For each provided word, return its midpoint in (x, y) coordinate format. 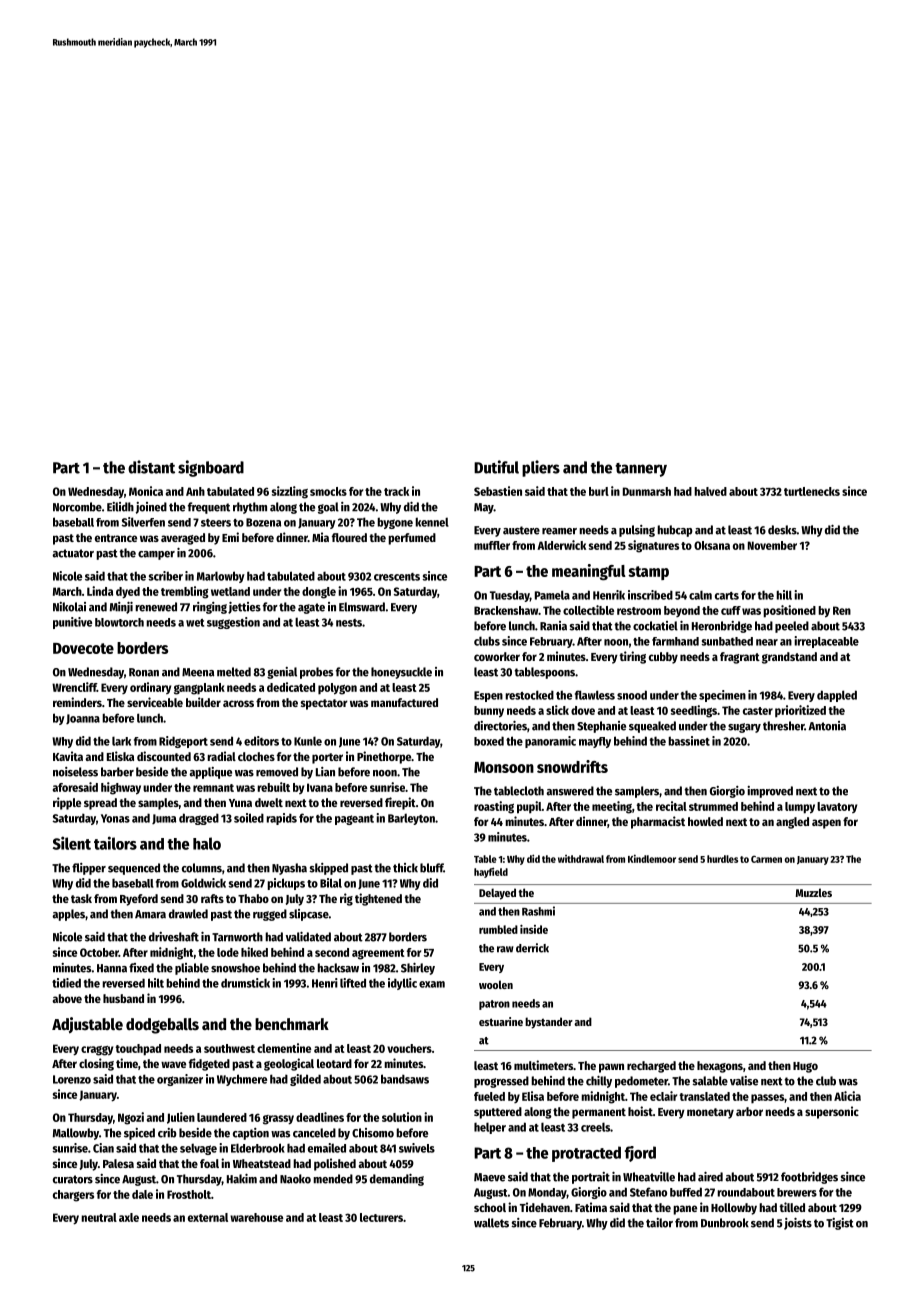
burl (599, 491)
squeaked (652, 727)
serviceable (155, 702)
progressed (501, 1082)
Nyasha (289, 869)
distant (151, 467)
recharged (651, 1067)
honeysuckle (401, 673)
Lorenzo (72, 1079)
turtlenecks (812, 491)
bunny (489, 712)
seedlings (694, 711)
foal (209, 1163)
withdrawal (581, 859)
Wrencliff (74, 687)
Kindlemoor (652, 858)
